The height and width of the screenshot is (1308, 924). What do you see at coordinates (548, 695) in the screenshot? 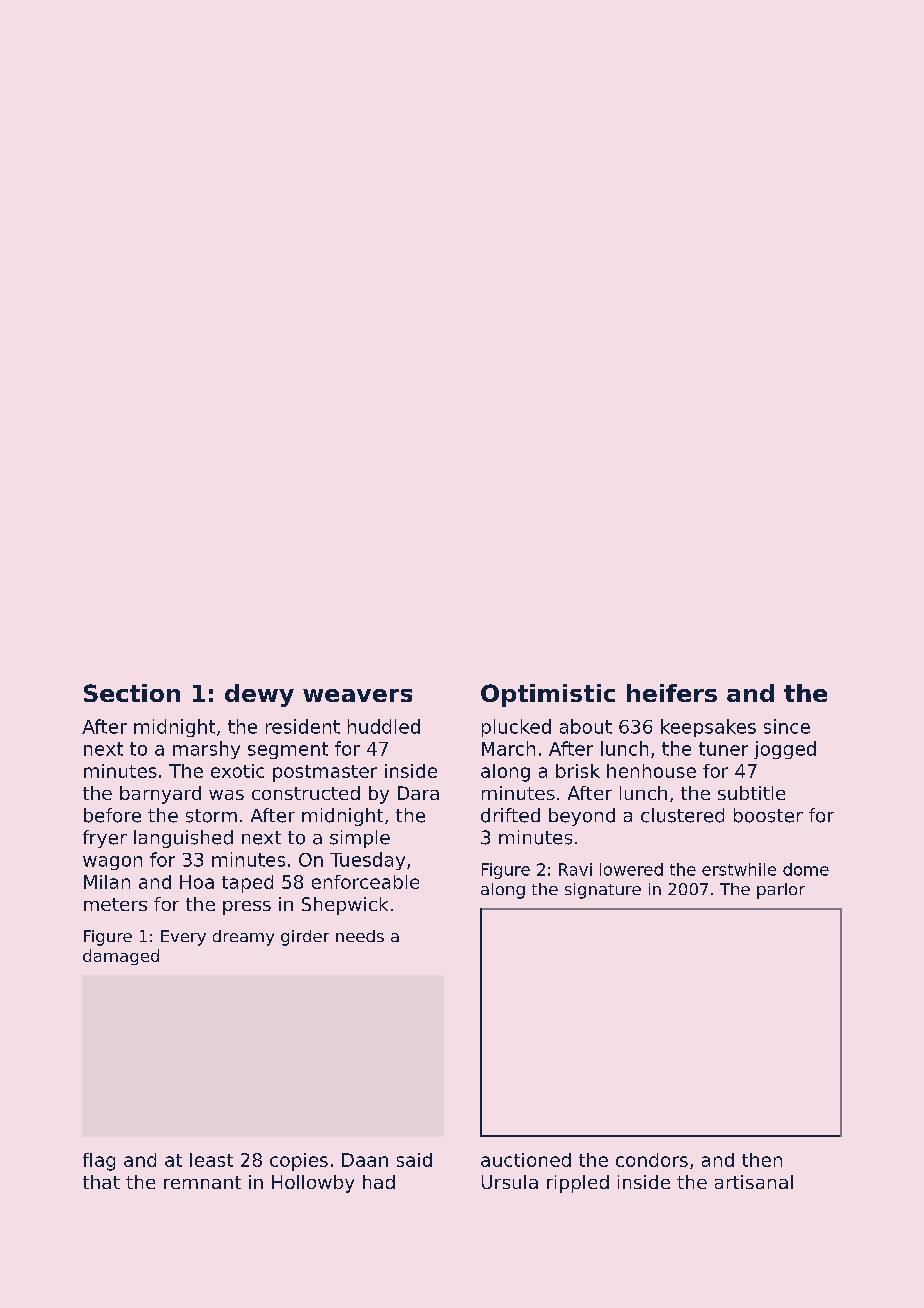
I see `Optimistic` at bounding box center [548, 695].
